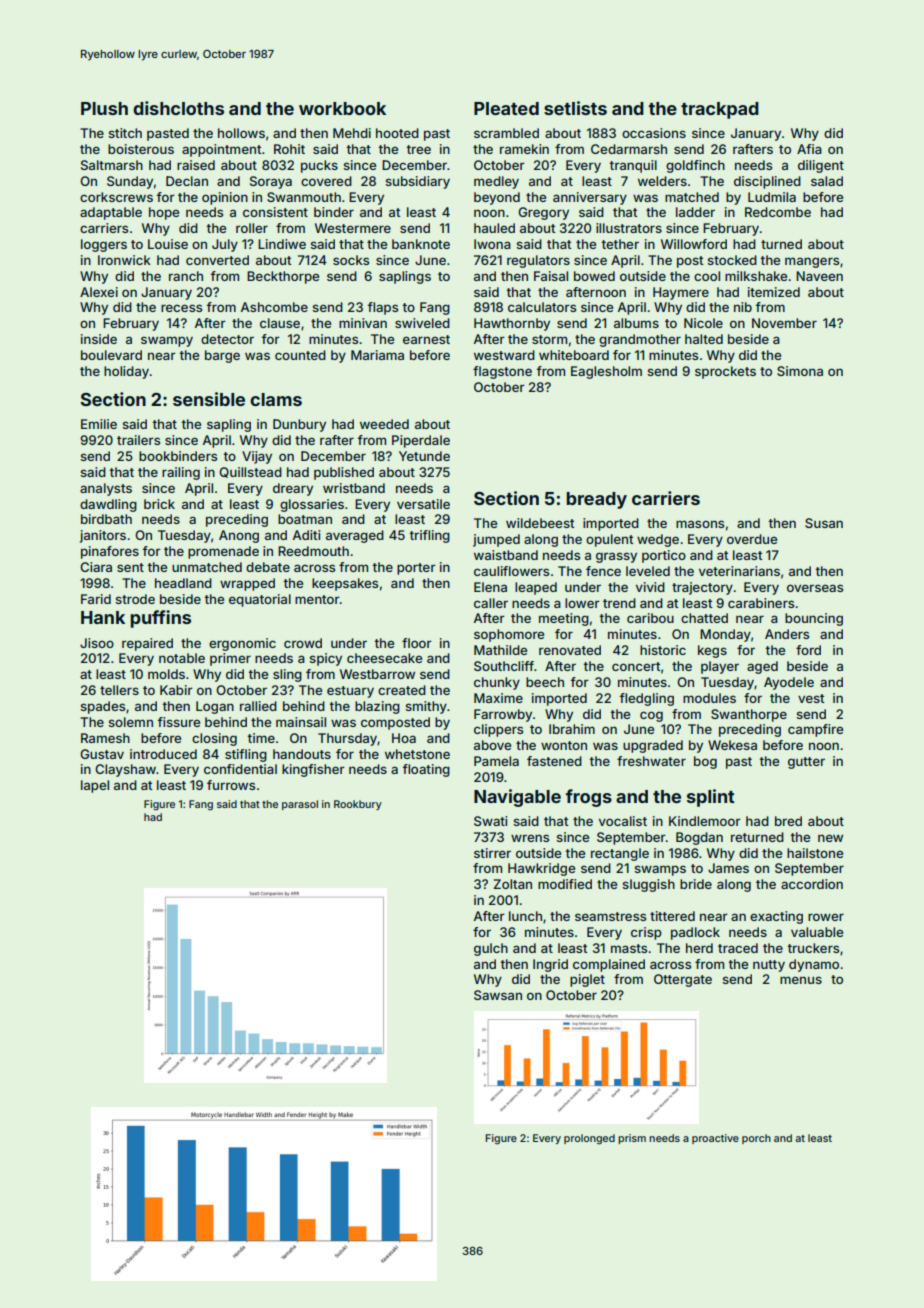 The height and width of the page is (1308, 924). What do you see at coordinates (418, 182) in the page?
I see `subsidiary` at bounding box center [418, 182].
